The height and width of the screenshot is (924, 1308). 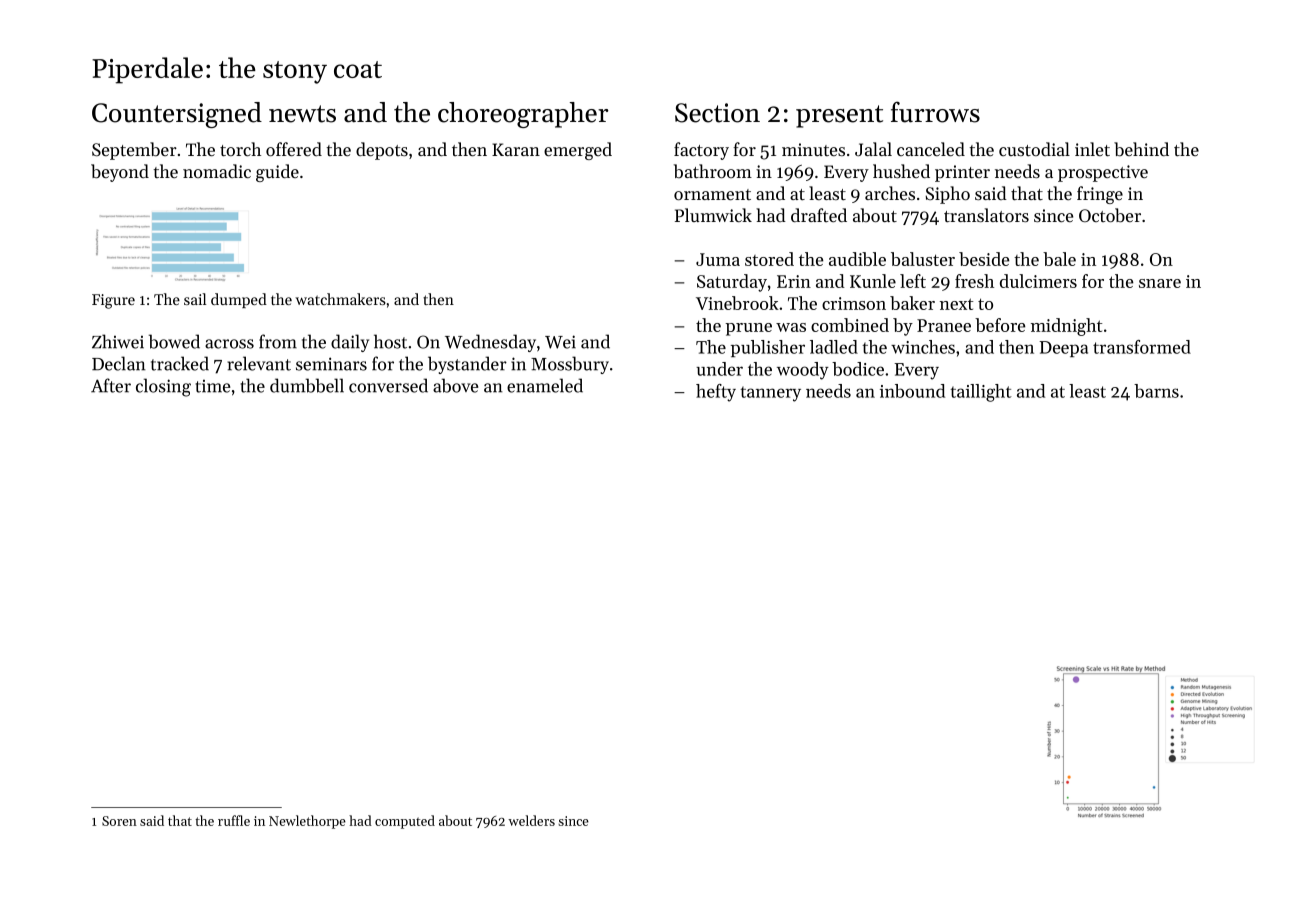 What do you see at coordinates (302, 114) in the screenshot?
I see `newts` at bounding box center [302, 114].
